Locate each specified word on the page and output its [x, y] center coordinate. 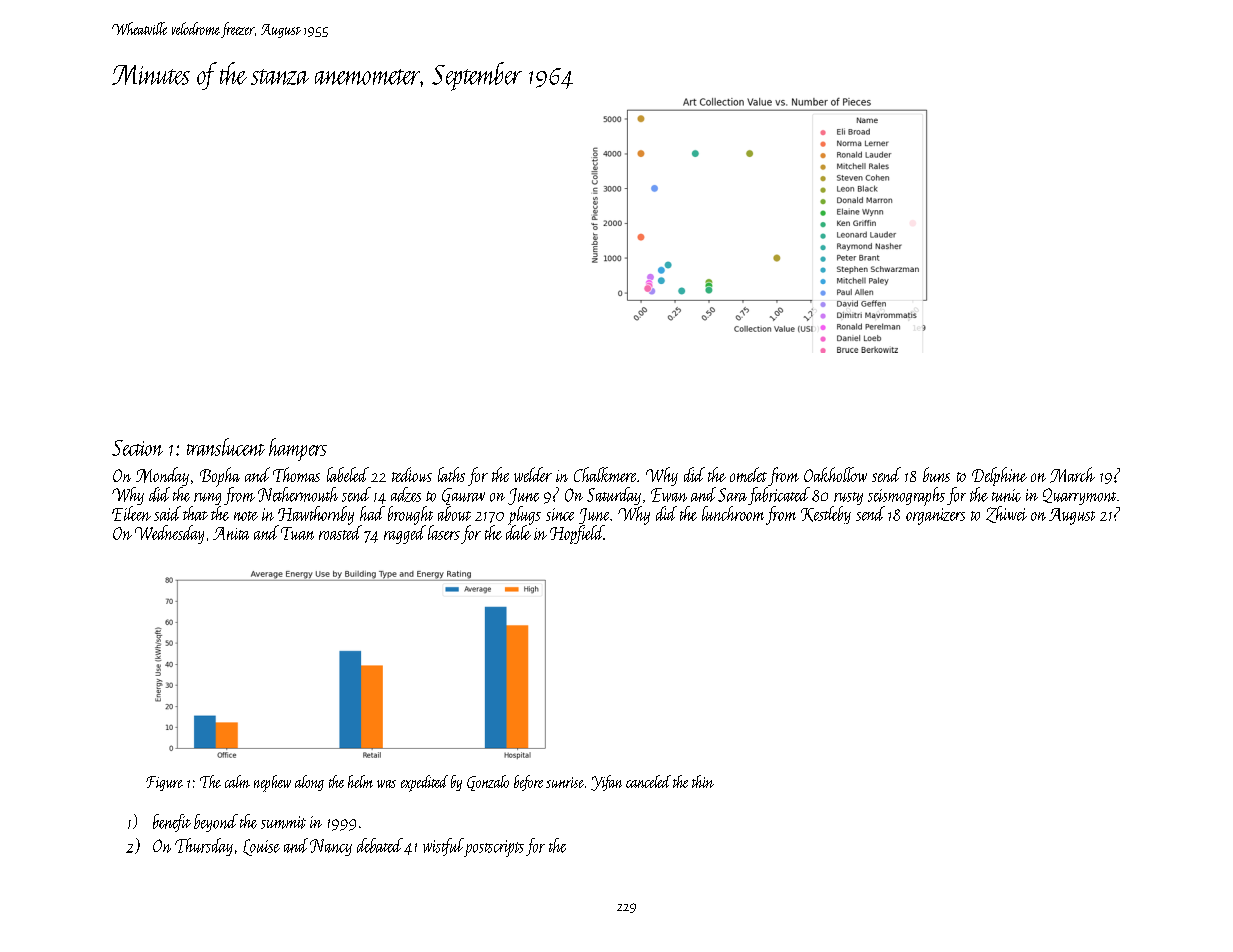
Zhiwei [1006, 514]
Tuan [297, 533]
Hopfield [577, 534]
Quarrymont [1079, 496]
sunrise [565, 782]
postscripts [494, 848]
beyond [216, 823]
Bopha [220, 477]
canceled [648, 781]
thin [703, 781]
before [528, 783]
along [309, 783]
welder [533, 474]
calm [237, 781]
